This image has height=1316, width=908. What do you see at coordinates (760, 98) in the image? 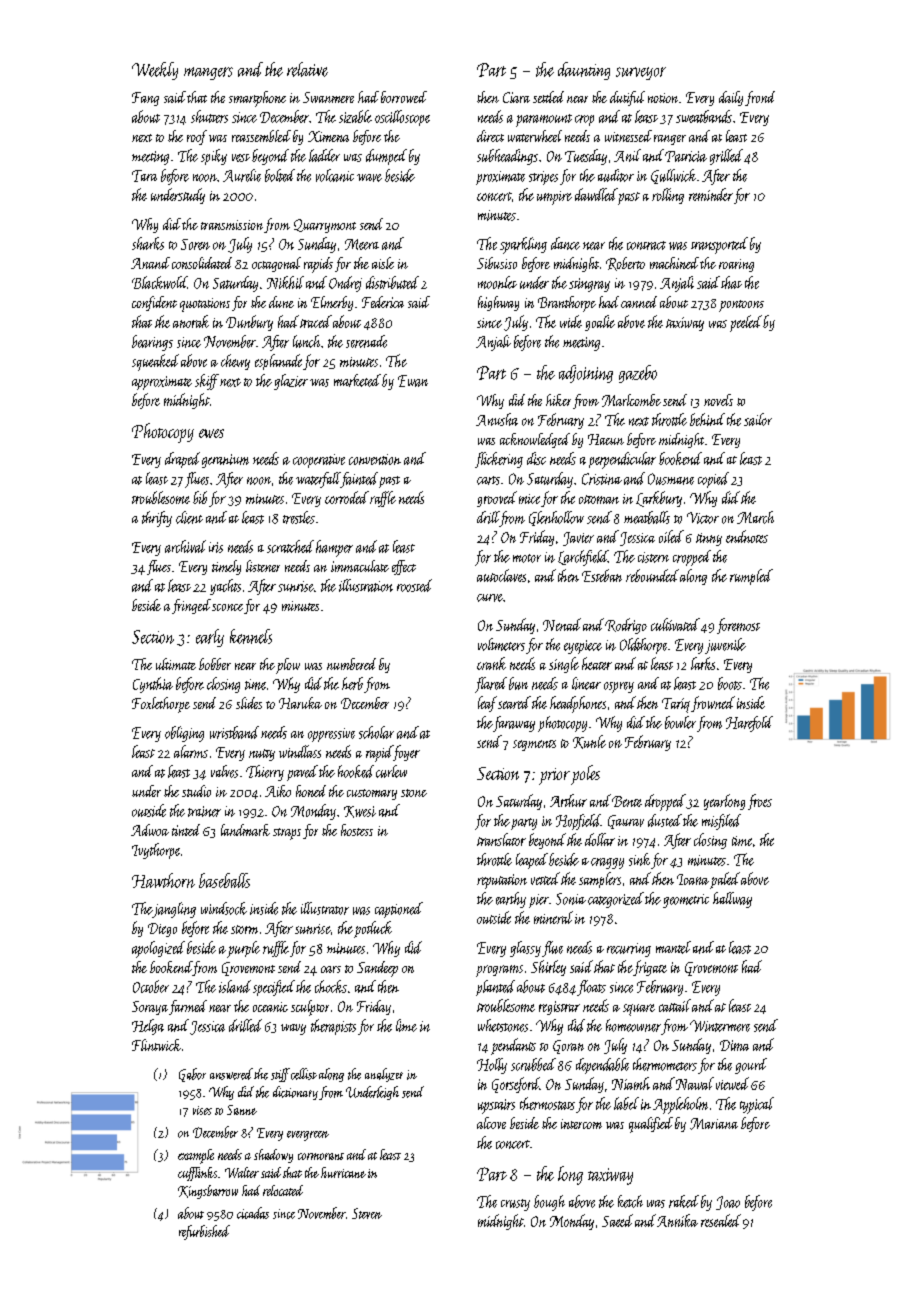
I see `frond` at bounding box center [760, 98].
